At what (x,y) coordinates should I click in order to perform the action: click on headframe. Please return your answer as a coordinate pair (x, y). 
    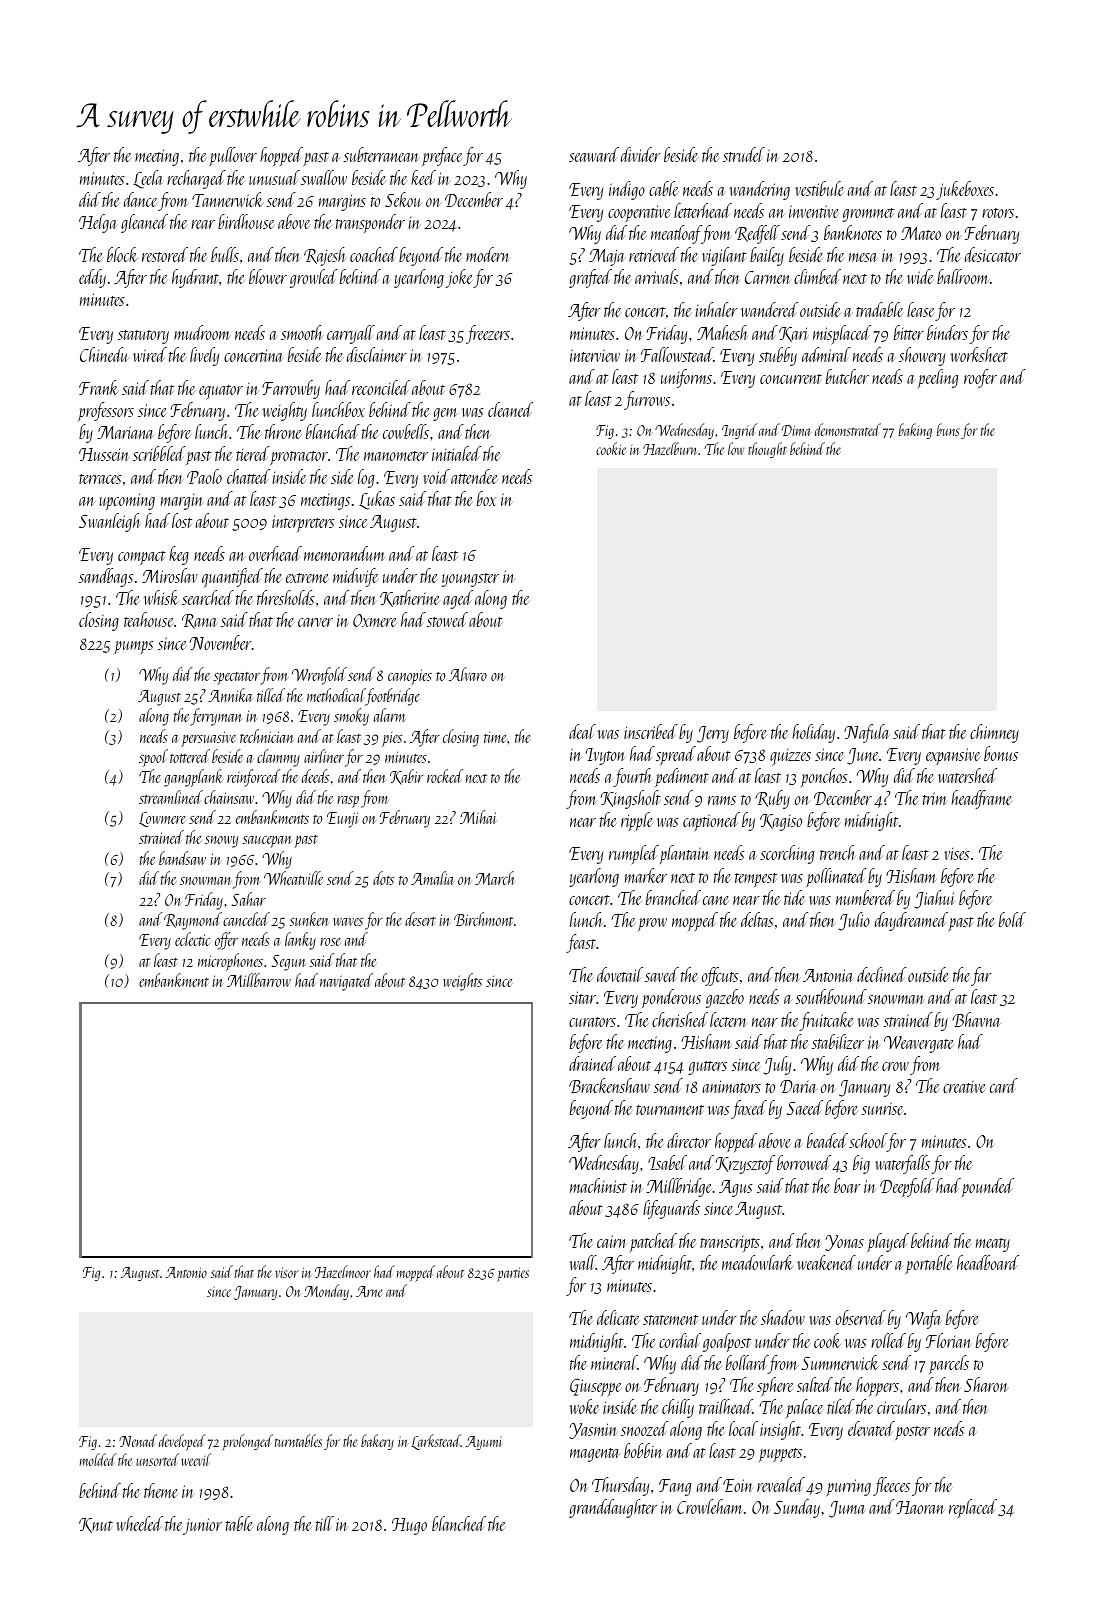
    Looking at the image, I should click on (981, 799).
